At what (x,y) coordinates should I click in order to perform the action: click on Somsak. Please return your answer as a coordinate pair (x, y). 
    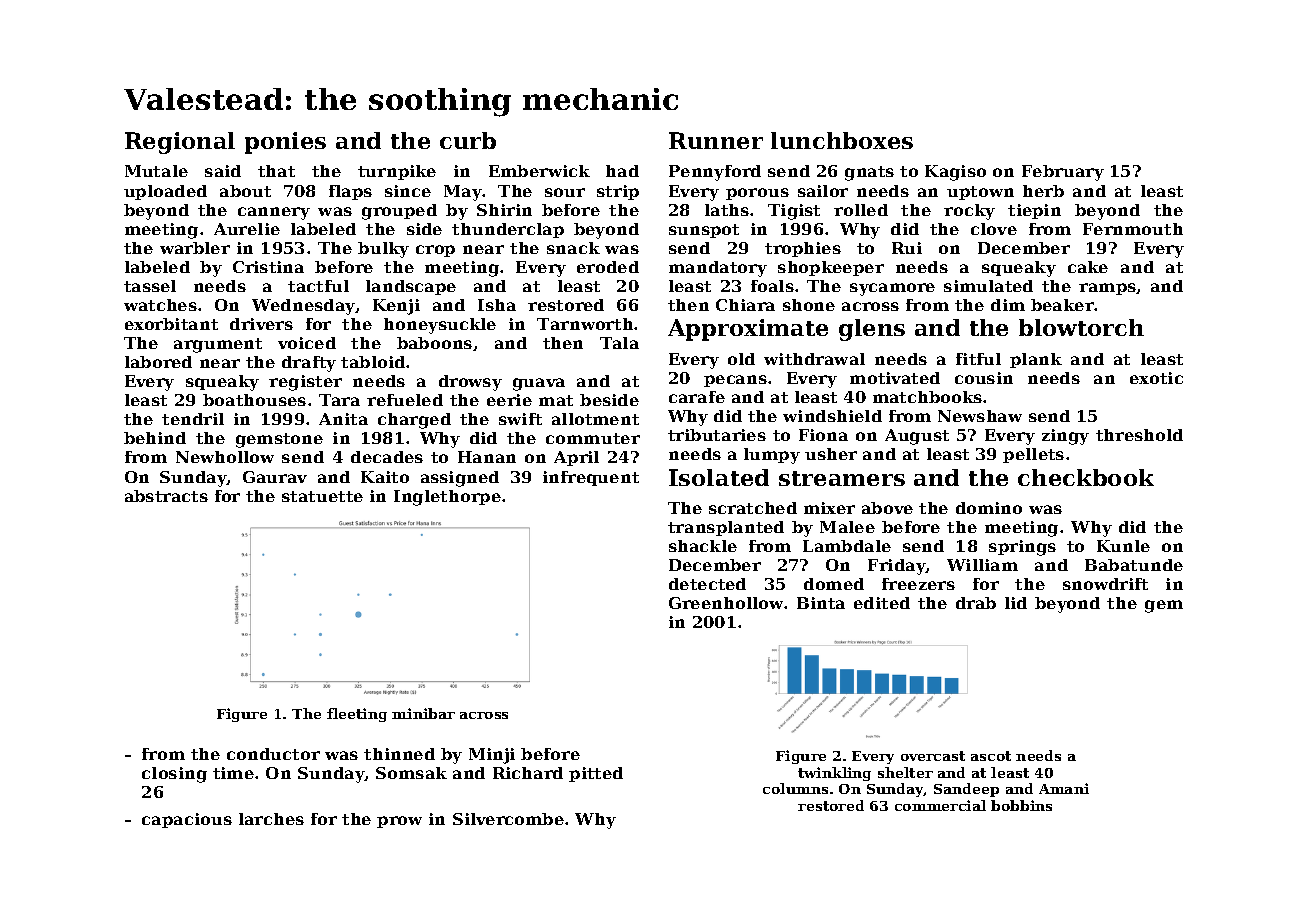
    Looking at the image, I should click on (411, 773).
